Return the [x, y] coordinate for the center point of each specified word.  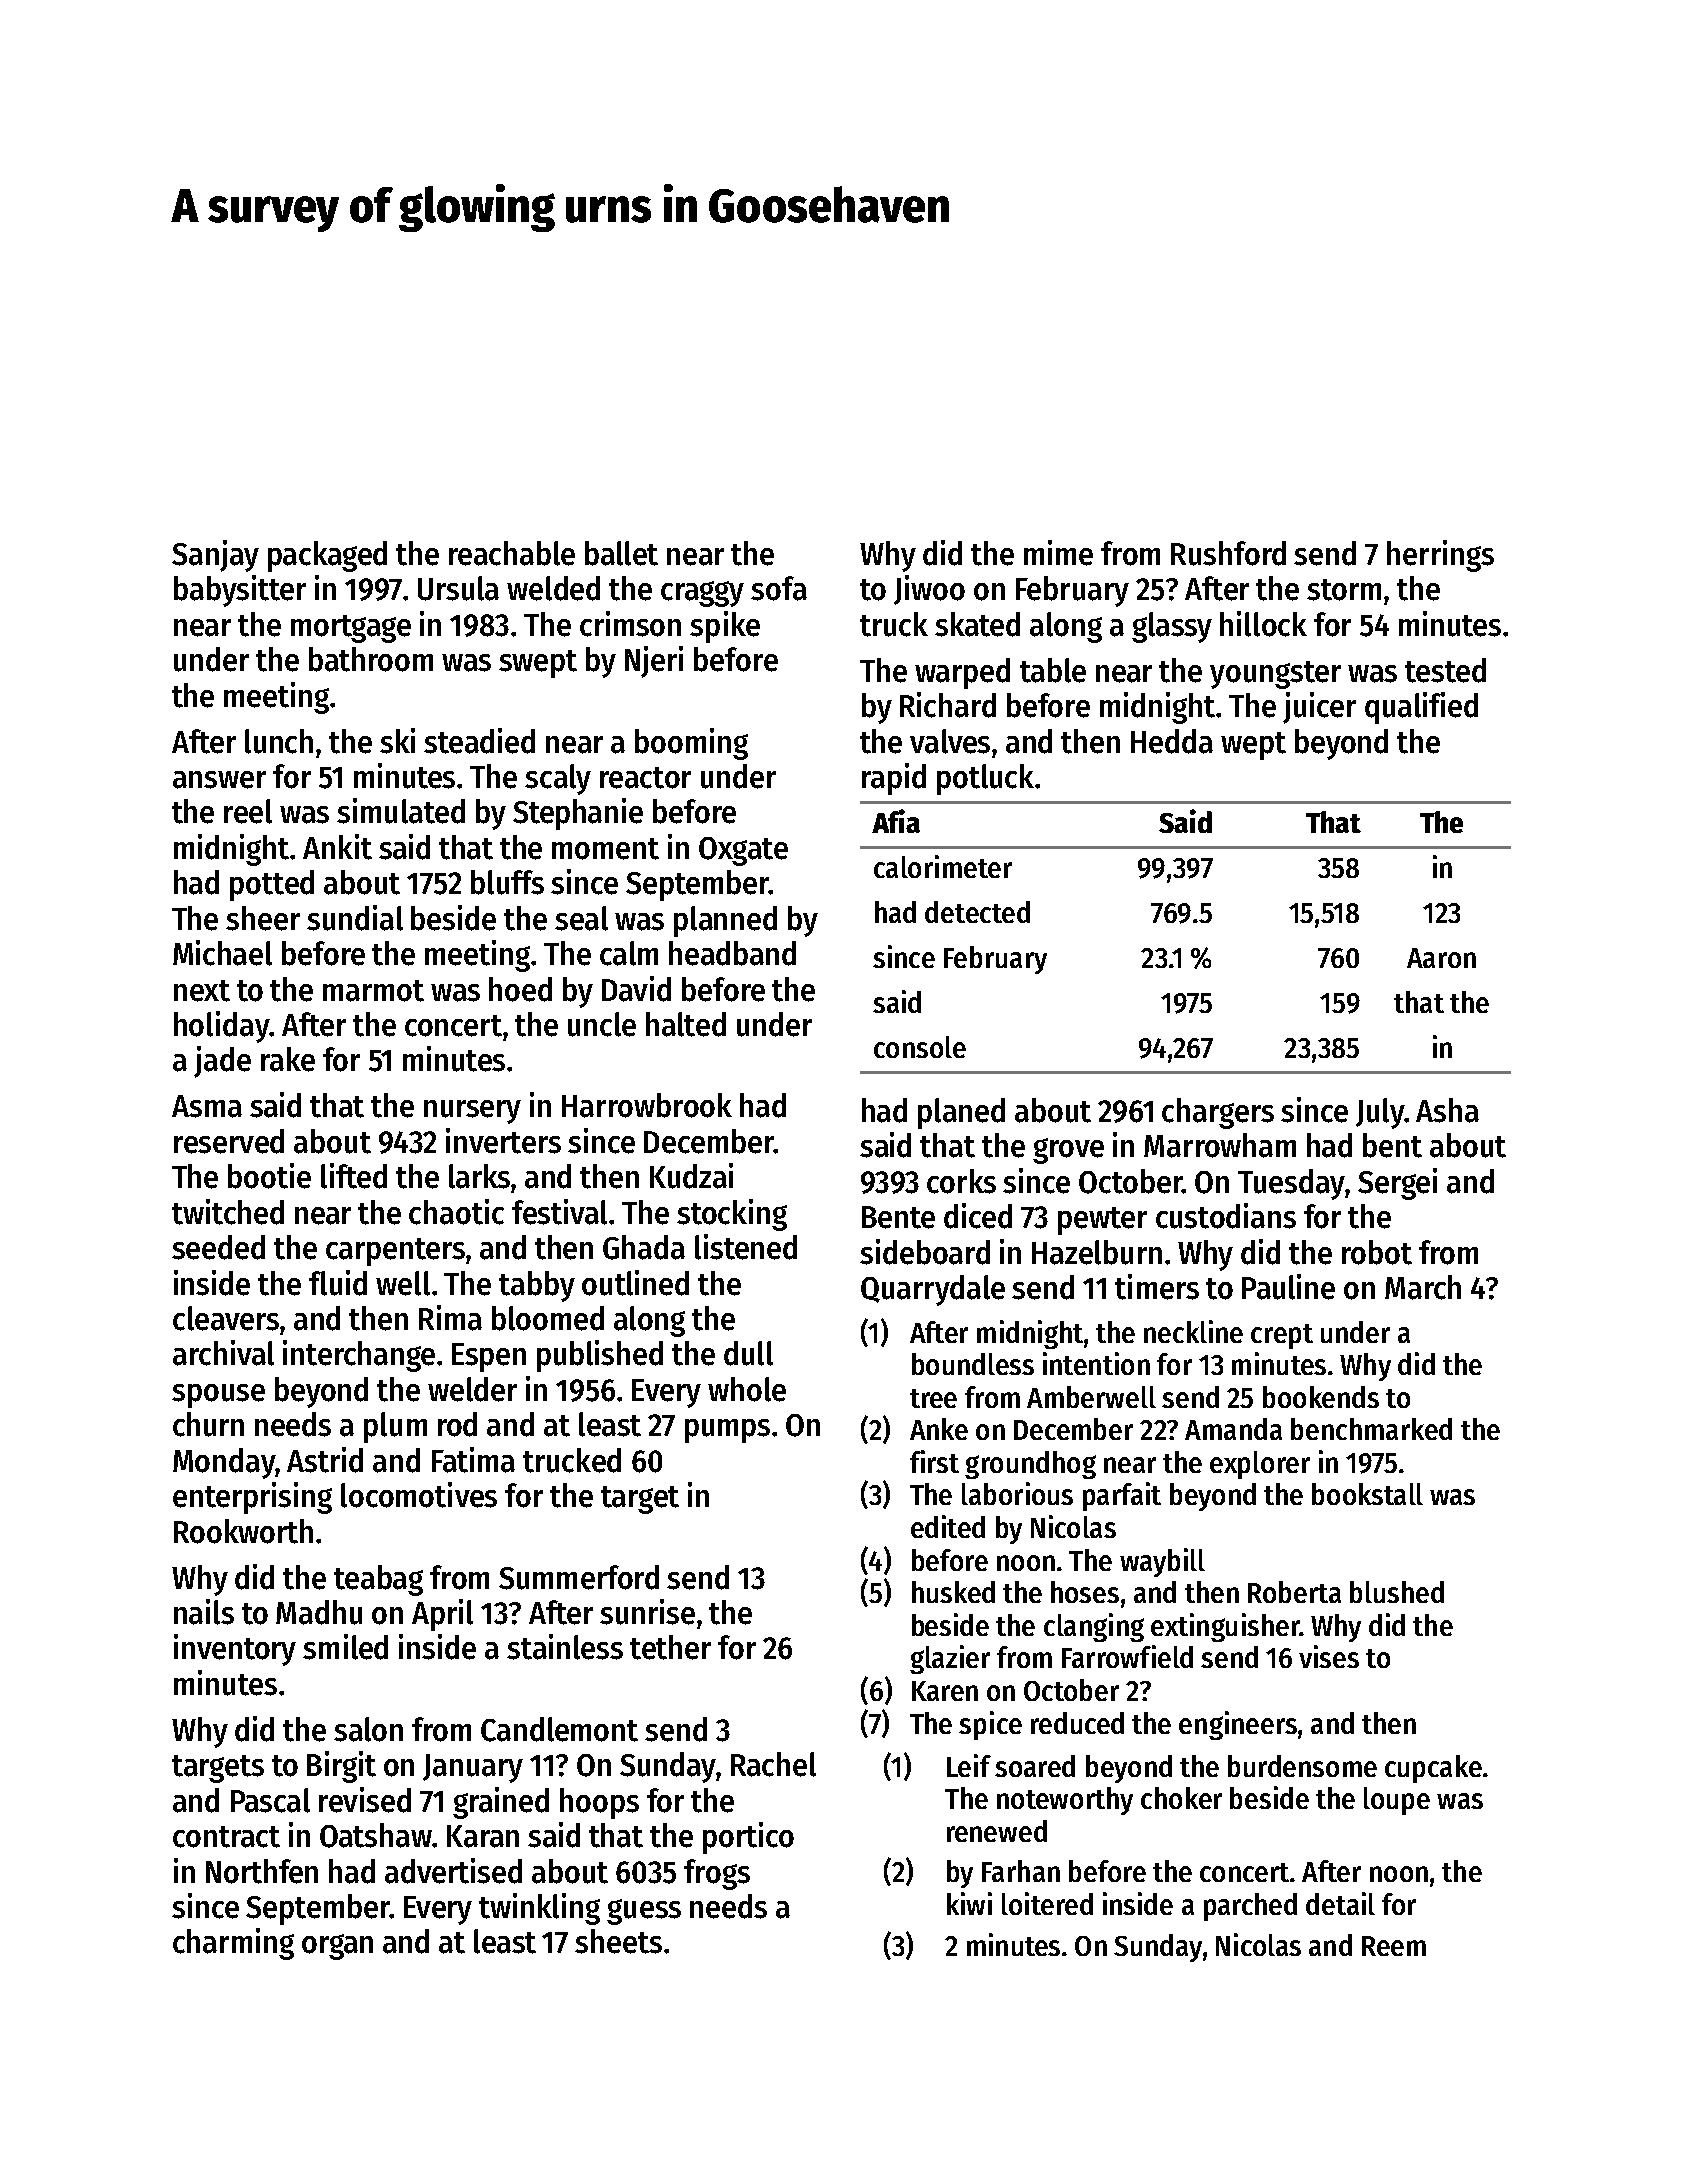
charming [233, 1944]
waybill [1162, 1562]
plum [395, 1427]
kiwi [969, 1903]
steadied [479, 741]
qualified [1421, 708]
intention [1096, 1363]
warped [962, 673]
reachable [512, 553]
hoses [1085, 1592]
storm [1344, 590]
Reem [1394, 1946]
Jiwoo [929, 590]
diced [978, 1216]
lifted [354, 1176]
